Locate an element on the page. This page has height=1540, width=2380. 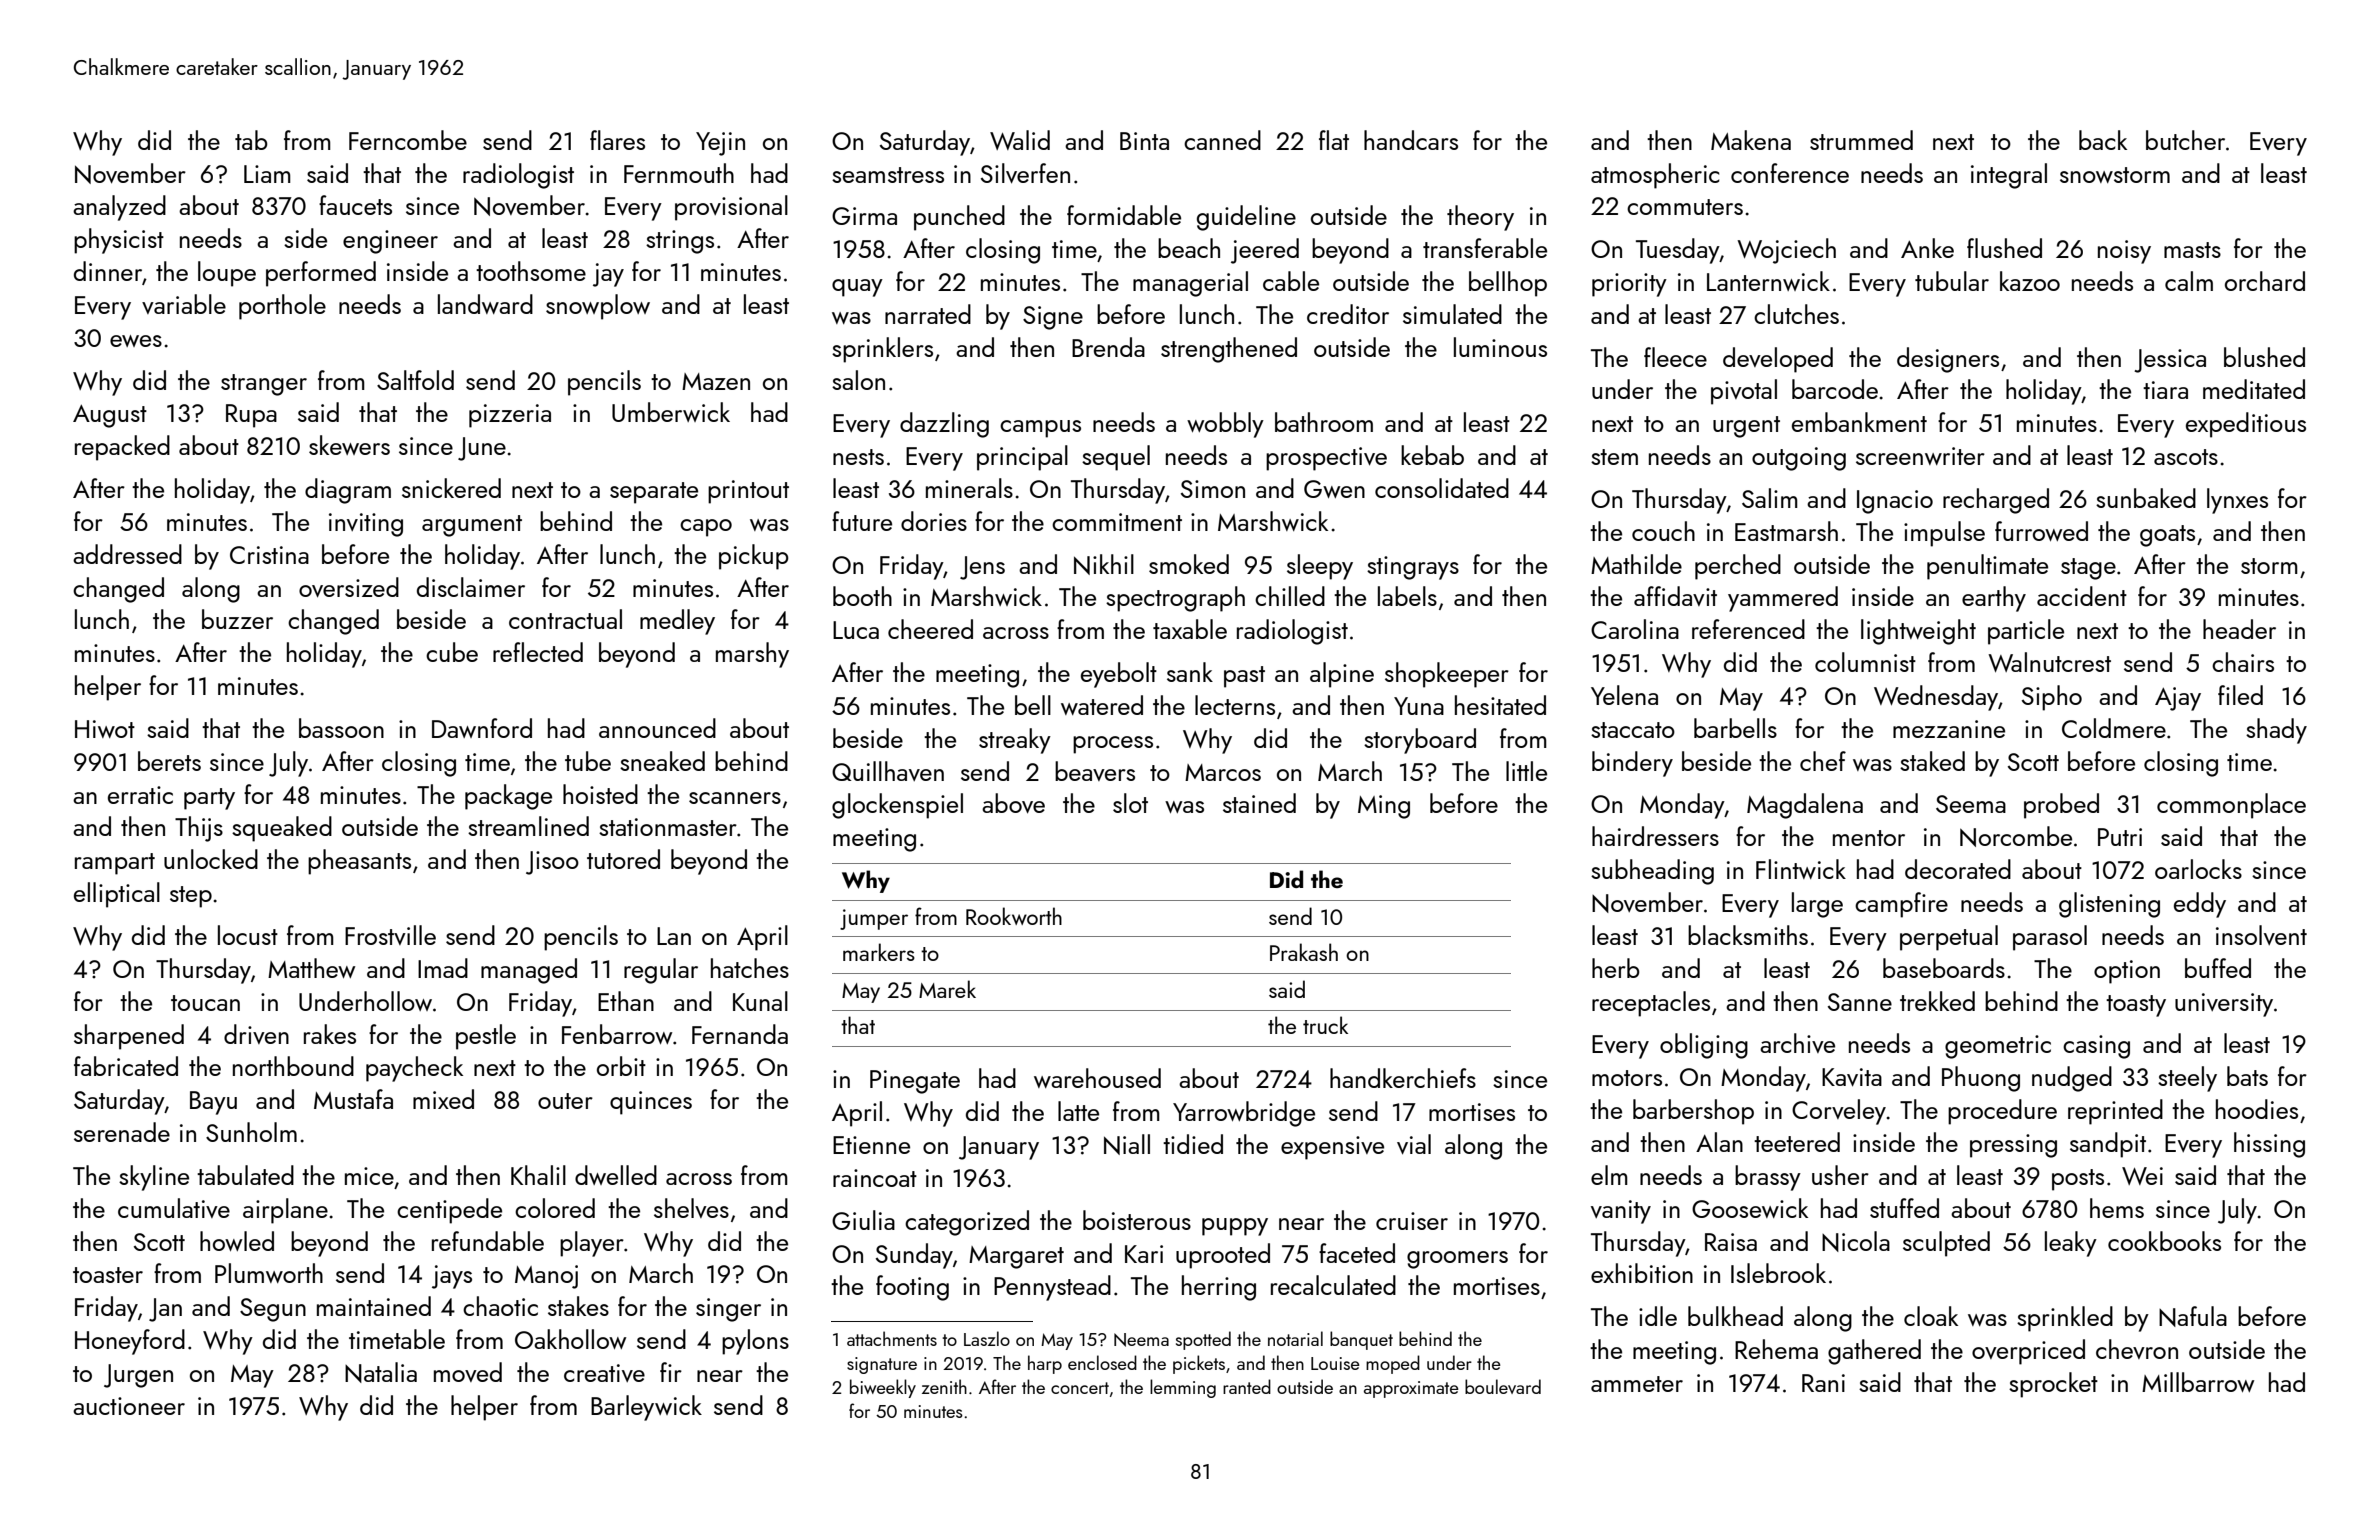
handcars is located at coordinates (1411, 140).
